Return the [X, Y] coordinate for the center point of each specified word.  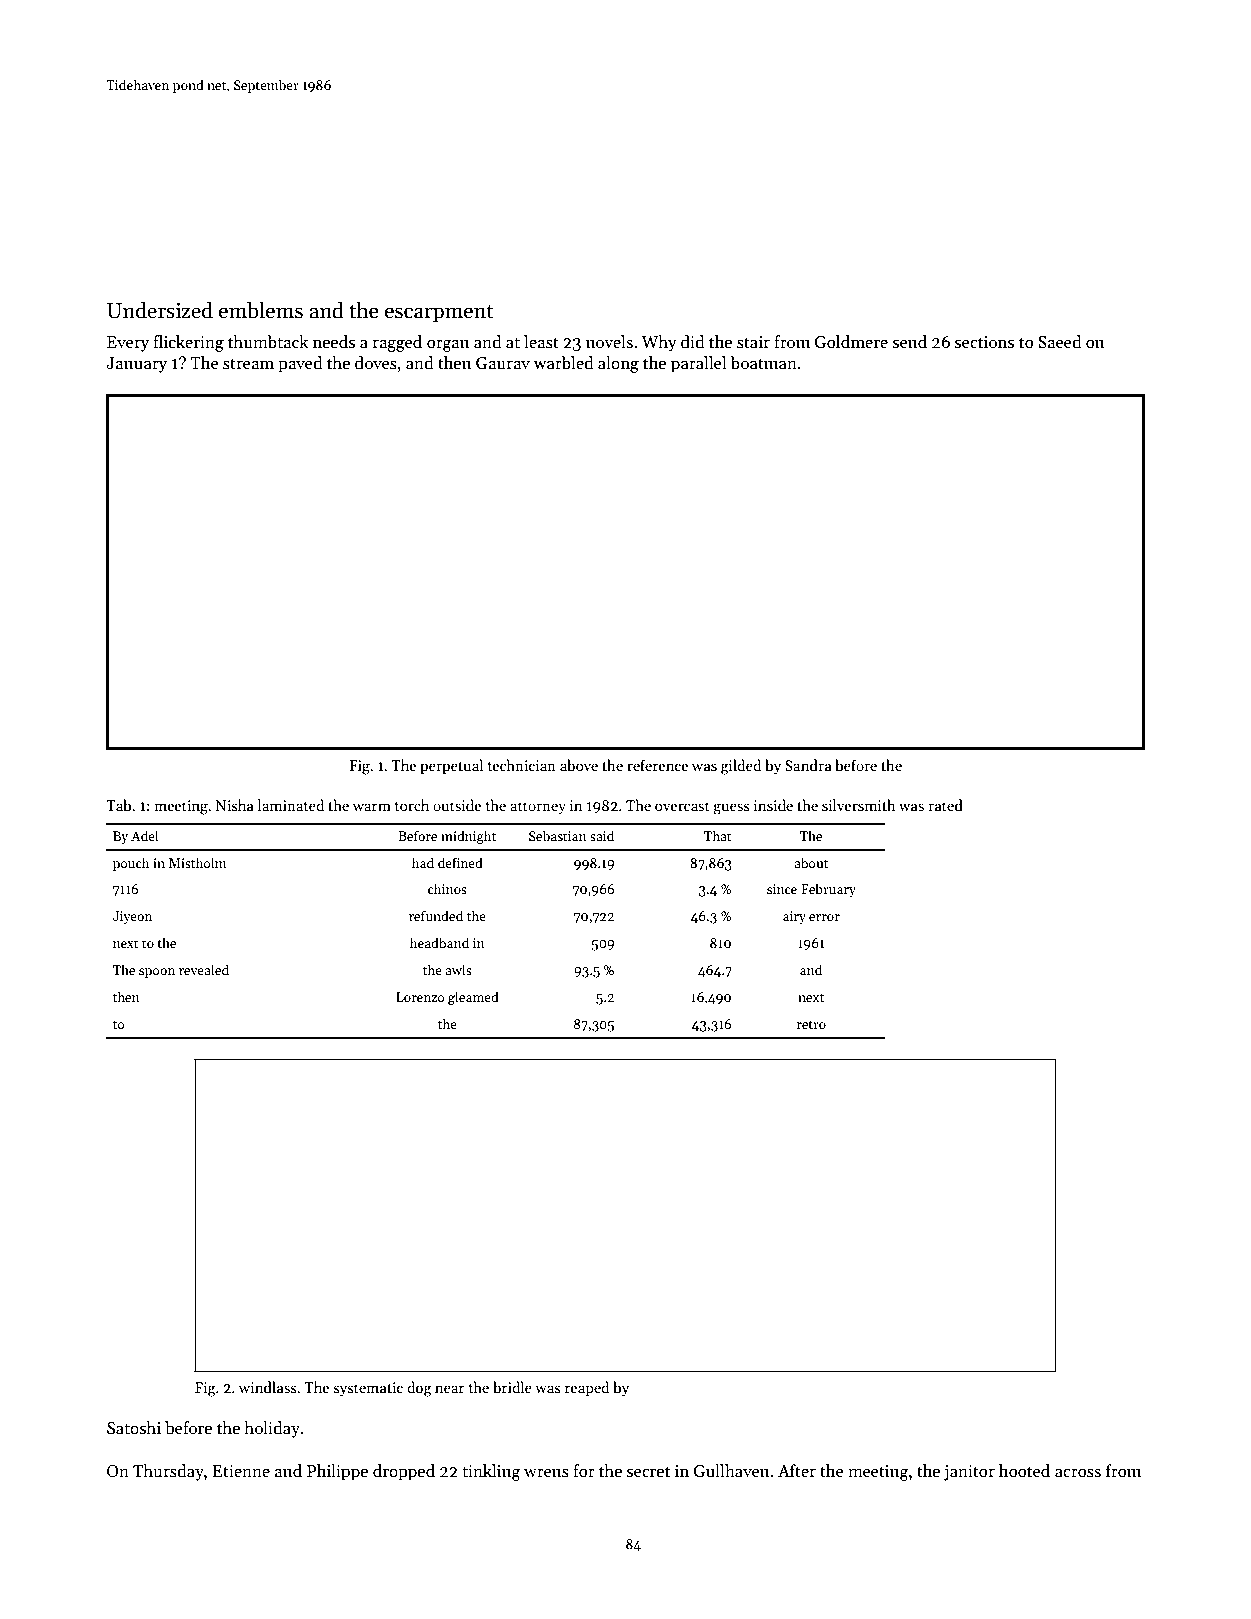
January [136, 365]
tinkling [491, 1472]
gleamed [473, 998]
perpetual [451, 766]
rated [946, 805]
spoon [157, 973]
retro [811, 1024]
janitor [969, 1473]
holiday [272, 1429]
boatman [763, 363]
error [824, 917]
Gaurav [503, 363]
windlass [268, 1387]
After [797, 1471]
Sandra [808, 765]
